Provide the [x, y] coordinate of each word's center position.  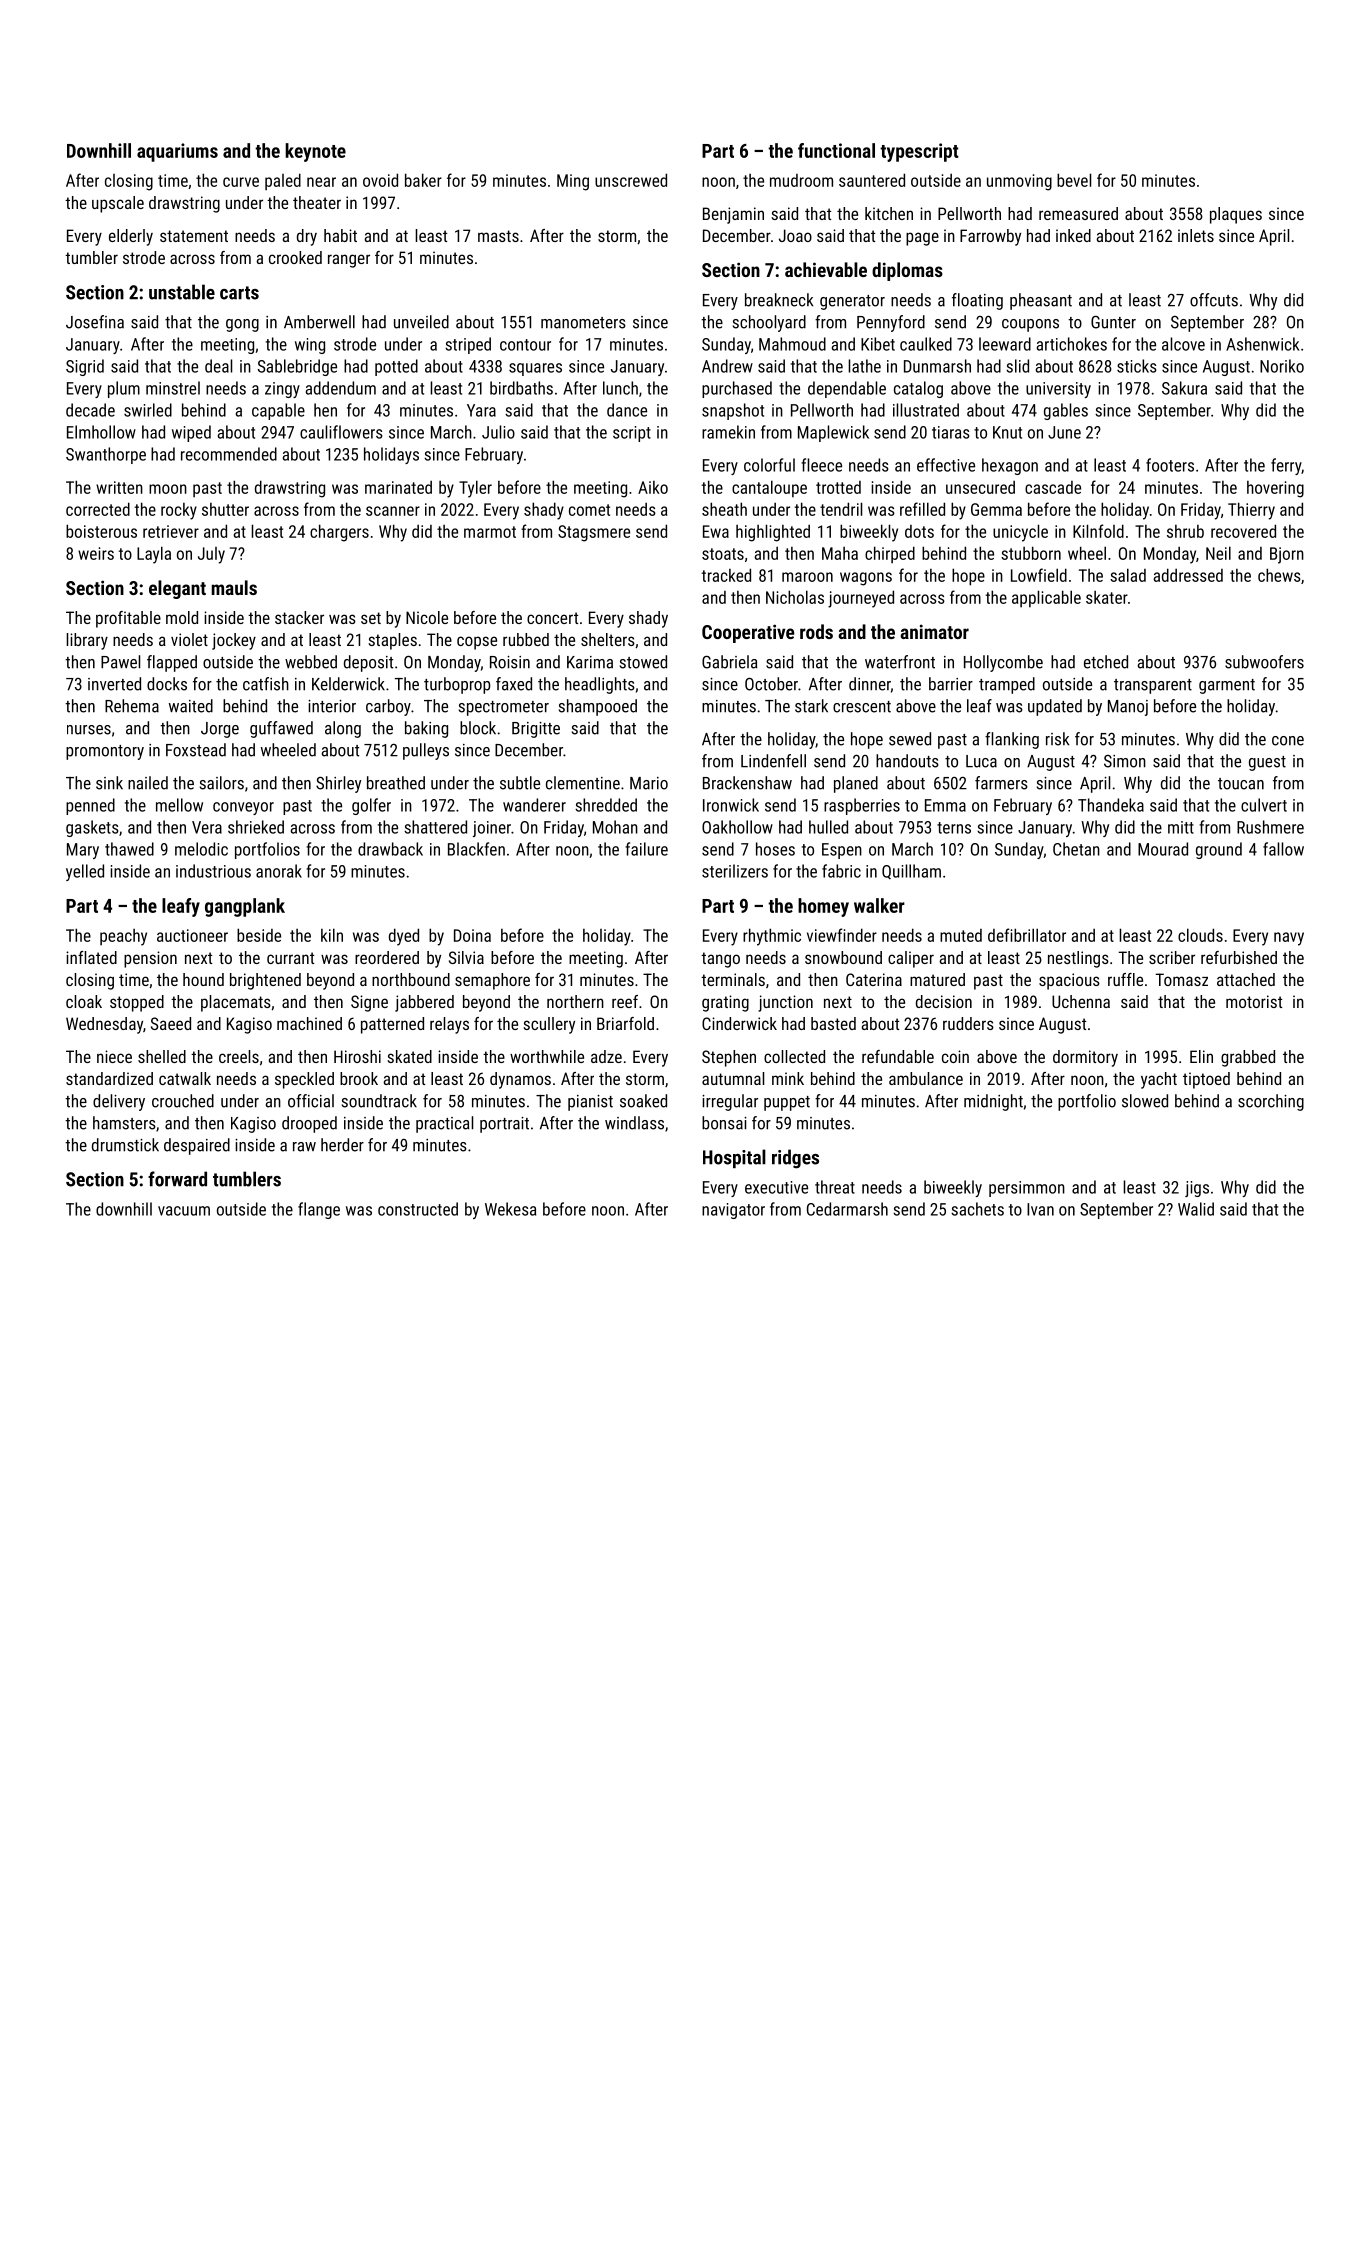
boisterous [101, 531]
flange [319, 1210]
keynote [315, 152]
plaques [1236, 215]
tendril [841, 509]
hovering [1275, 489]
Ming [573, 182]
